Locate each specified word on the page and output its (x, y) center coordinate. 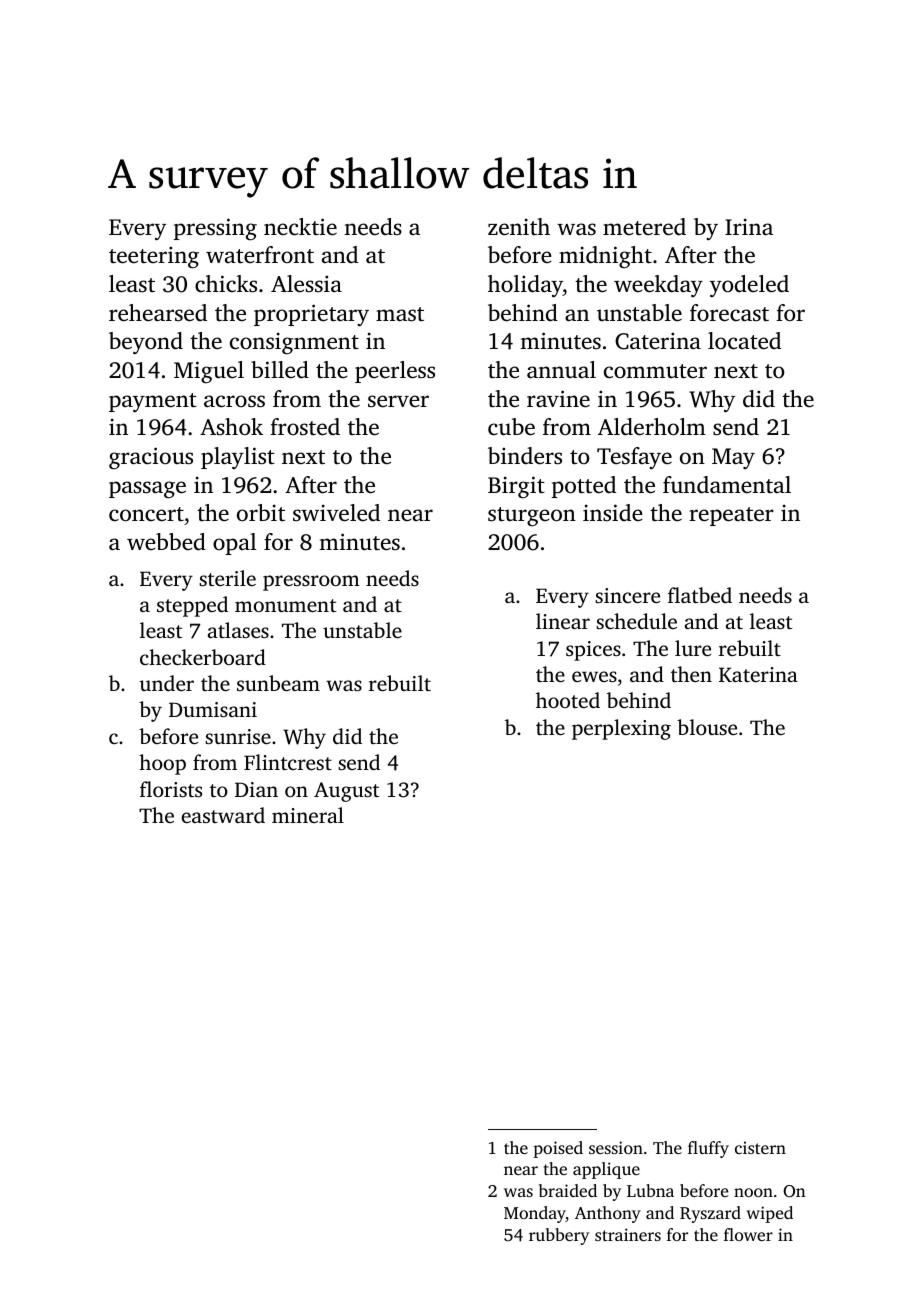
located (744, 341)
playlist (238, 458)
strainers (628, 1234)
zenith (519, 227)
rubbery (559, 1236)
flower (748, 1234)
